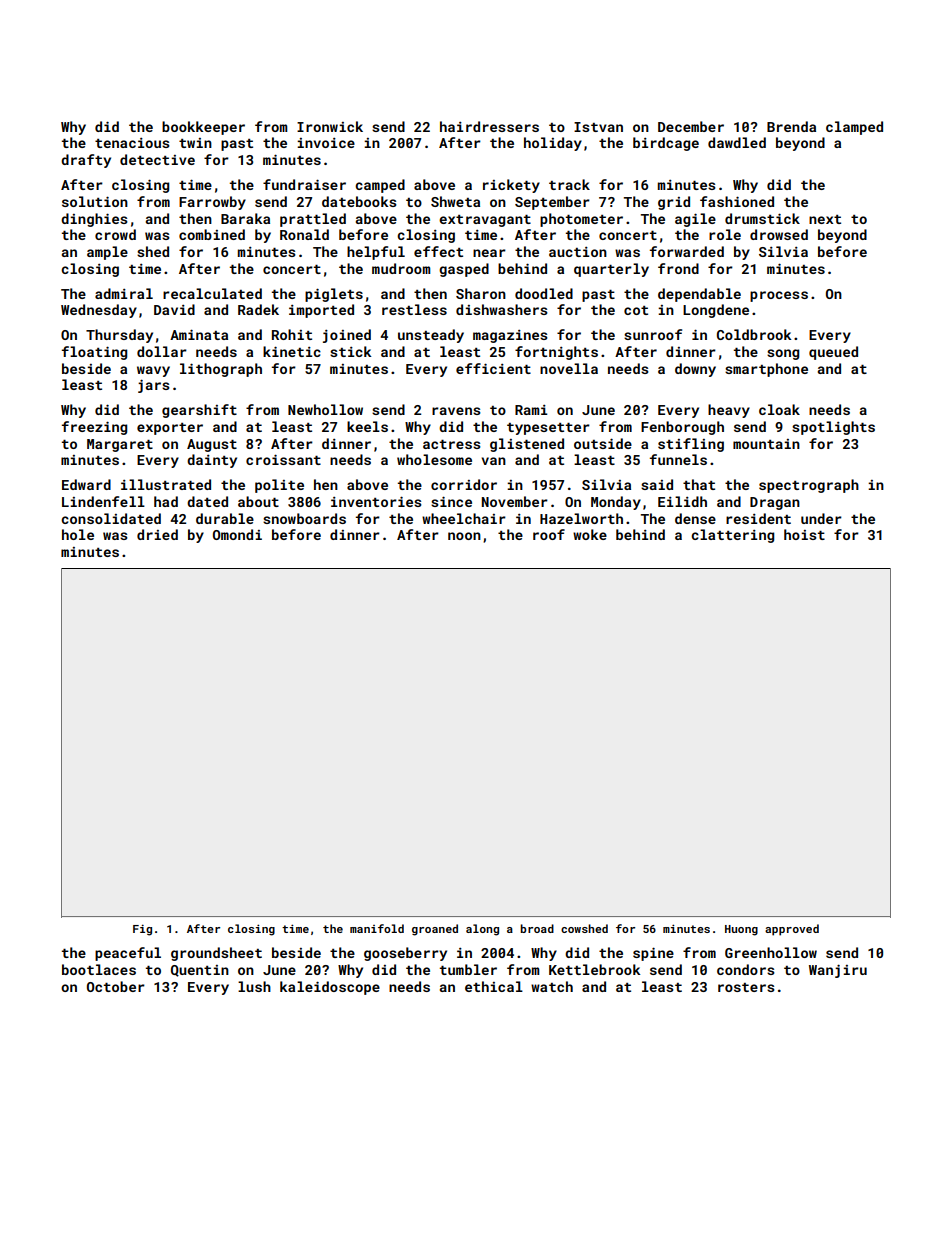 The image size is (952, 1233). I want to click on Fig, so click(142, 930).
